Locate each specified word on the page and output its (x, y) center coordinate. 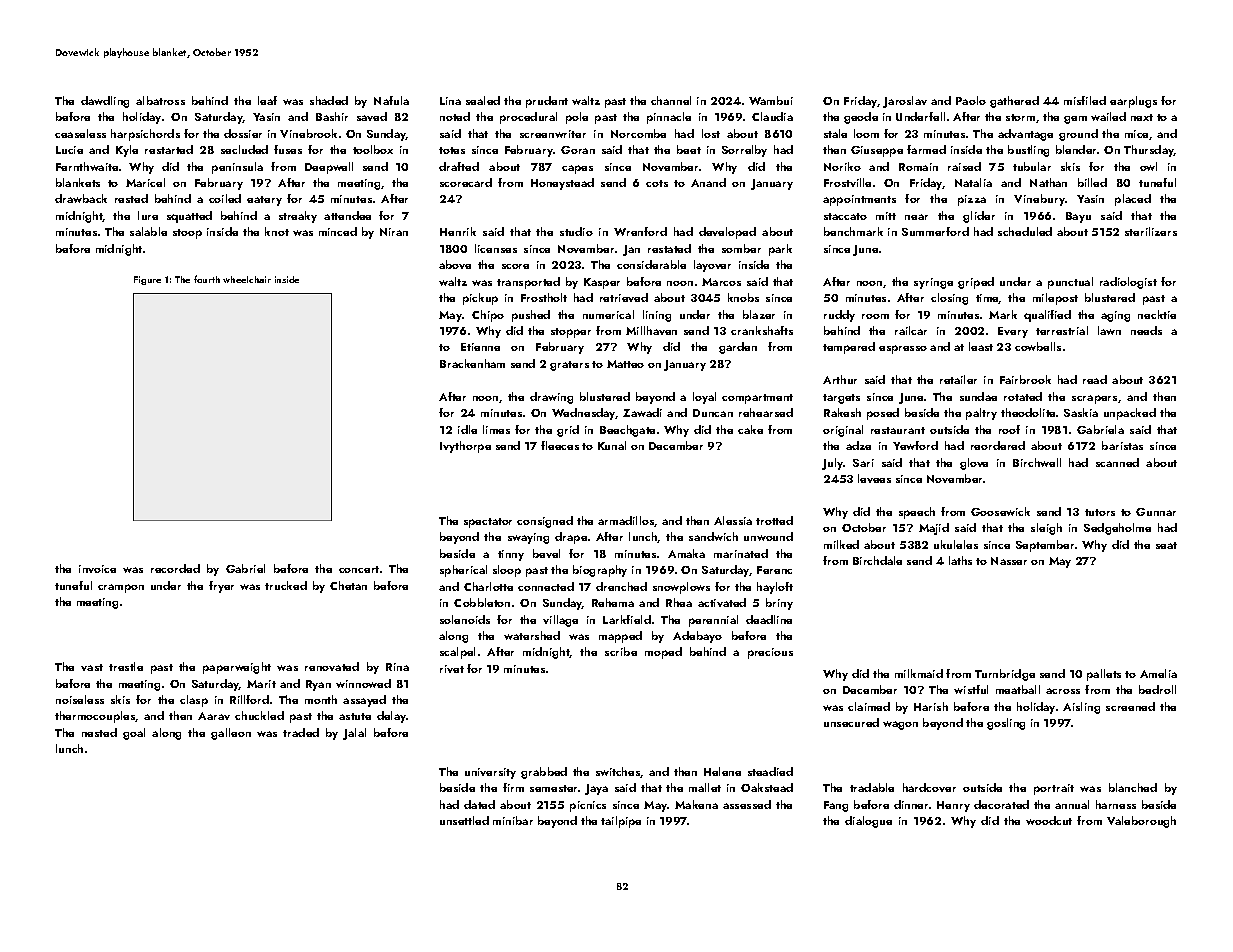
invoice (97, 569)
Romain (918, 167)
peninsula (237, 168)
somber (741, 248)
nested (99, 732)
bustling (1028, 151)
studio (576, 231)
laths (960, 560)
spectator (488, 523)
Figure (147, 280)
